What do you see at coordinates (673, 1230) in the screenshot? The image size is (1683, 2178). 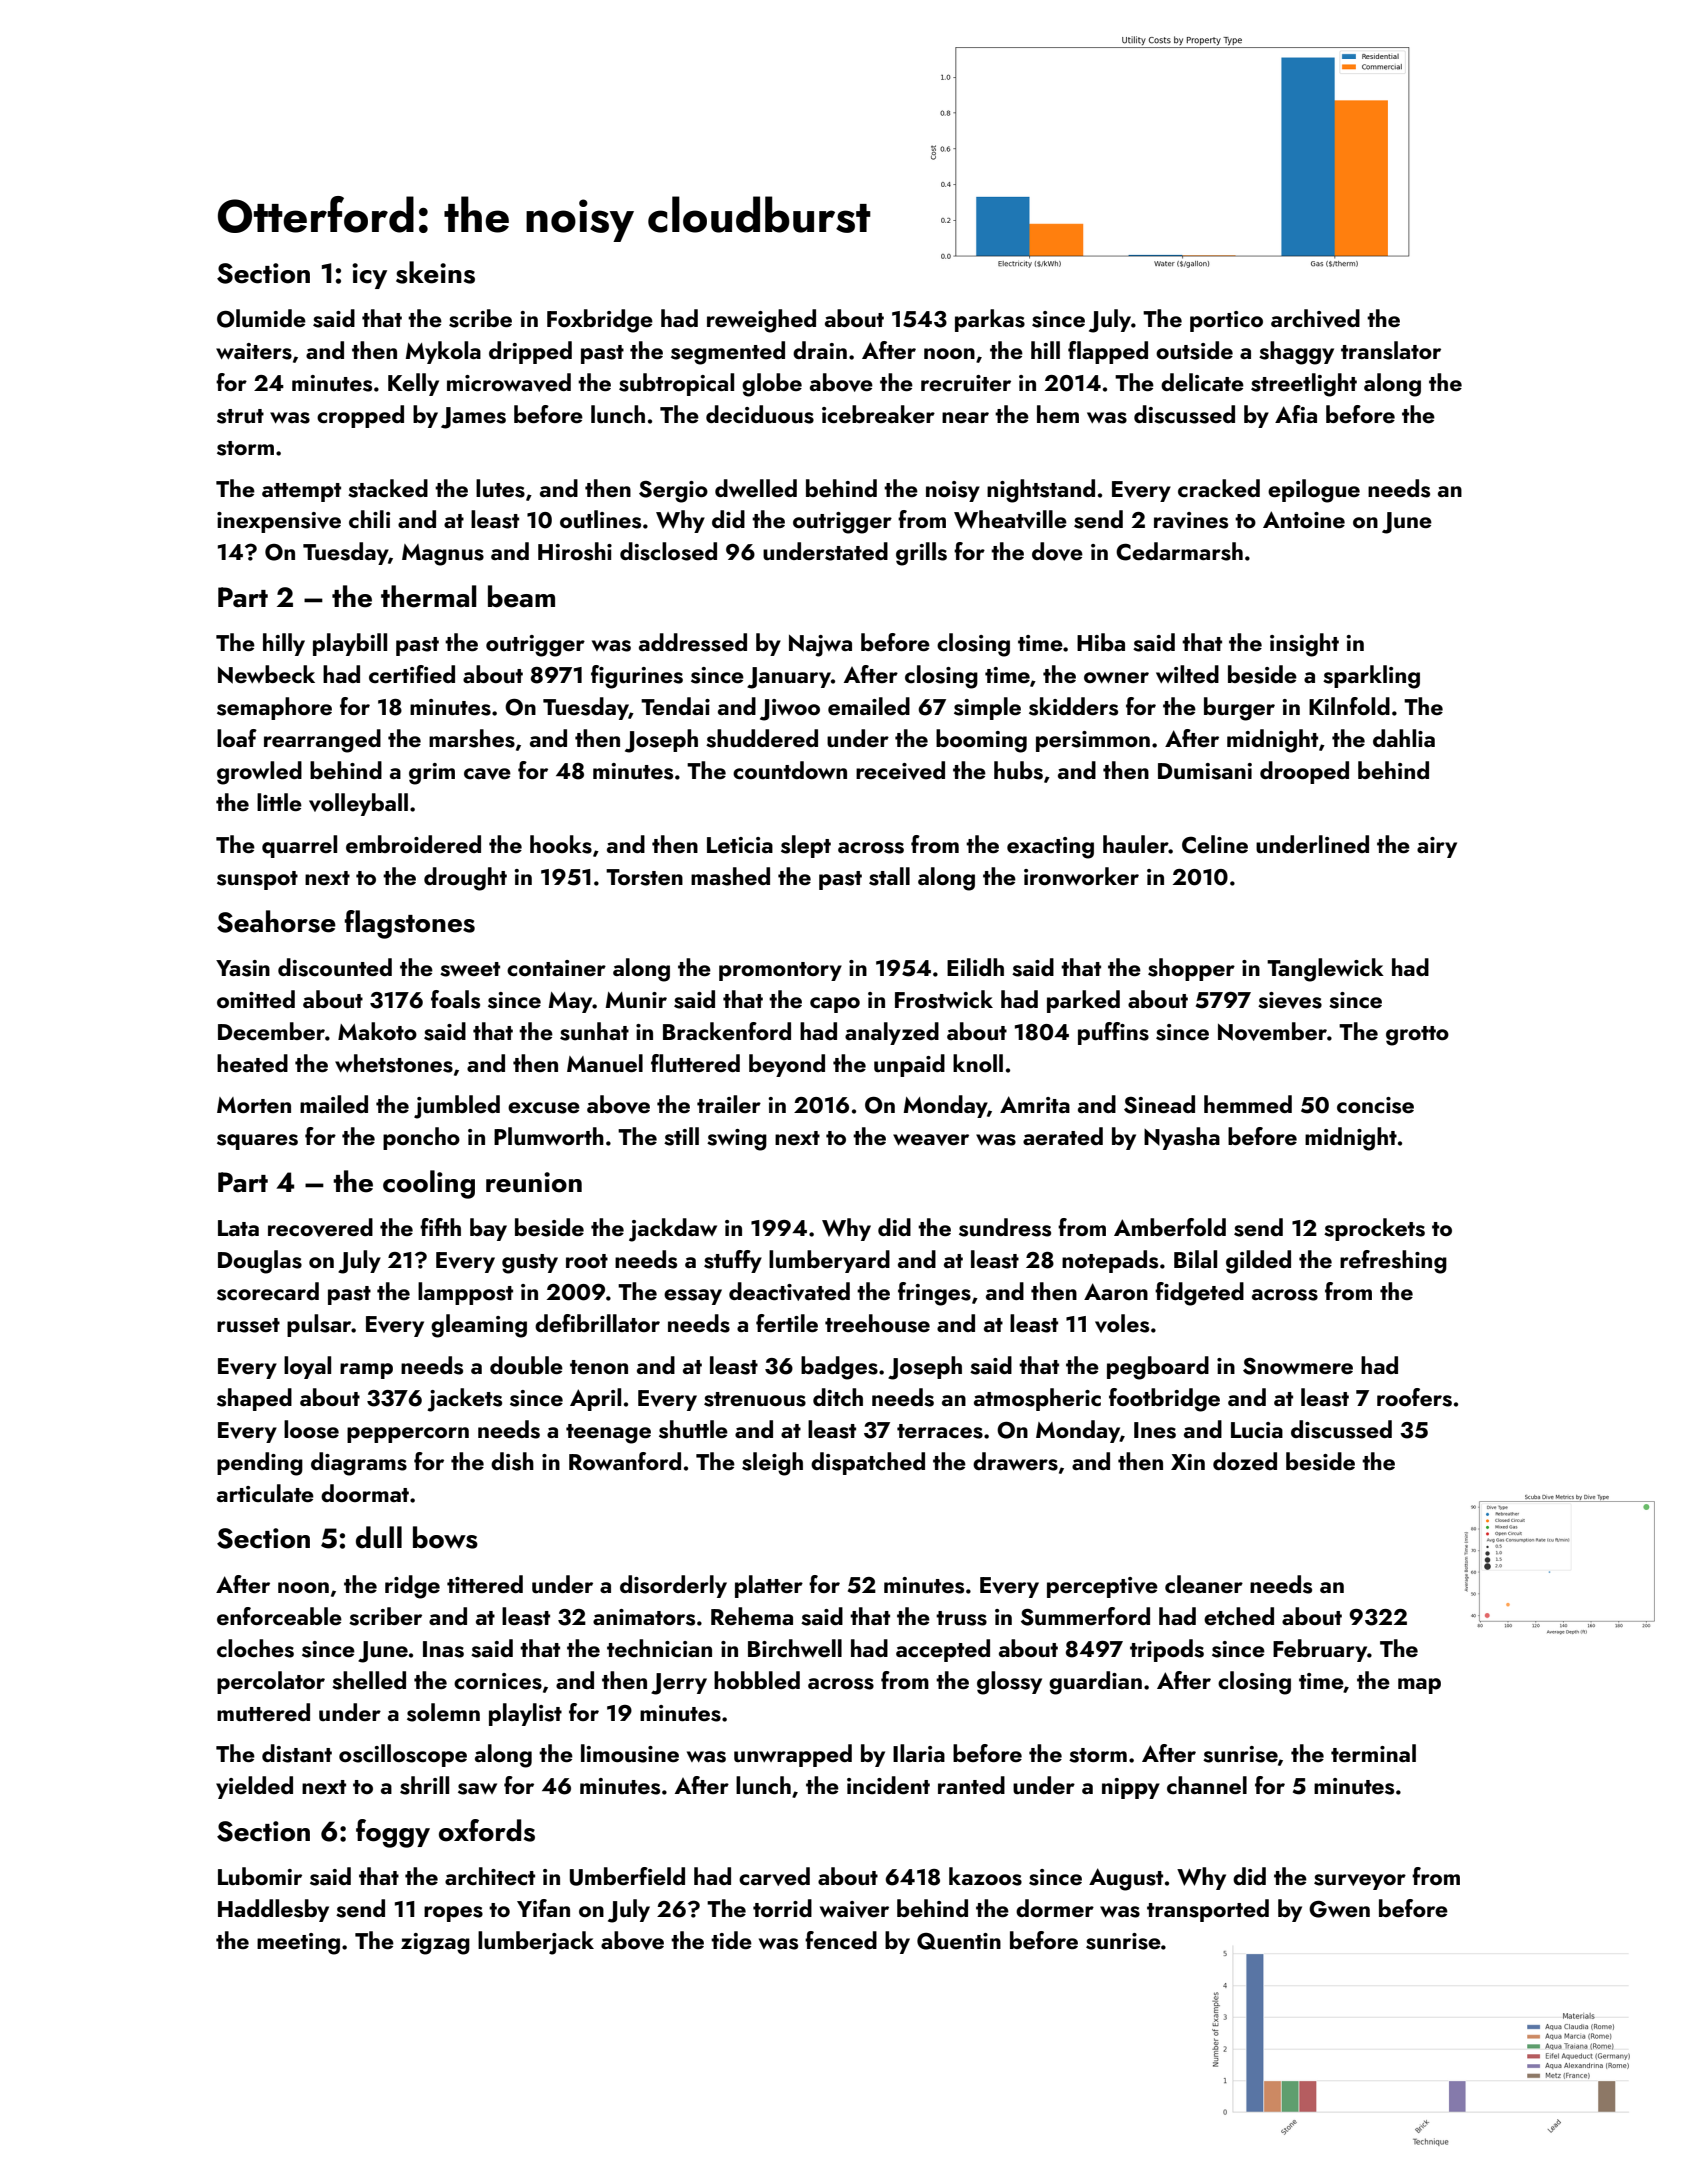 I see `jackdaw` at bounding box center [673, 1230].
